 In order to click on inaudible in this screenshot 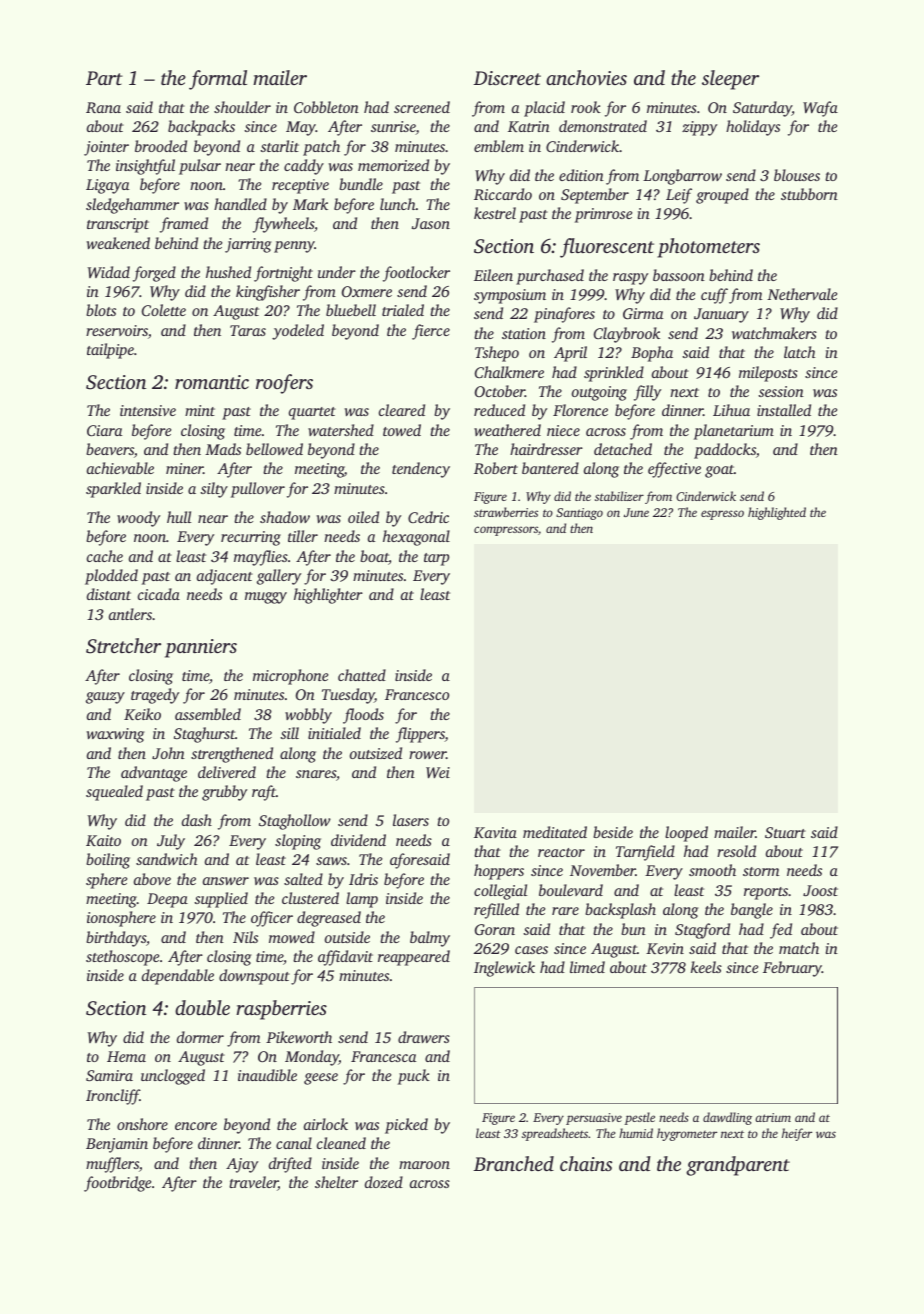, I will do `click(267, 1075)`.
